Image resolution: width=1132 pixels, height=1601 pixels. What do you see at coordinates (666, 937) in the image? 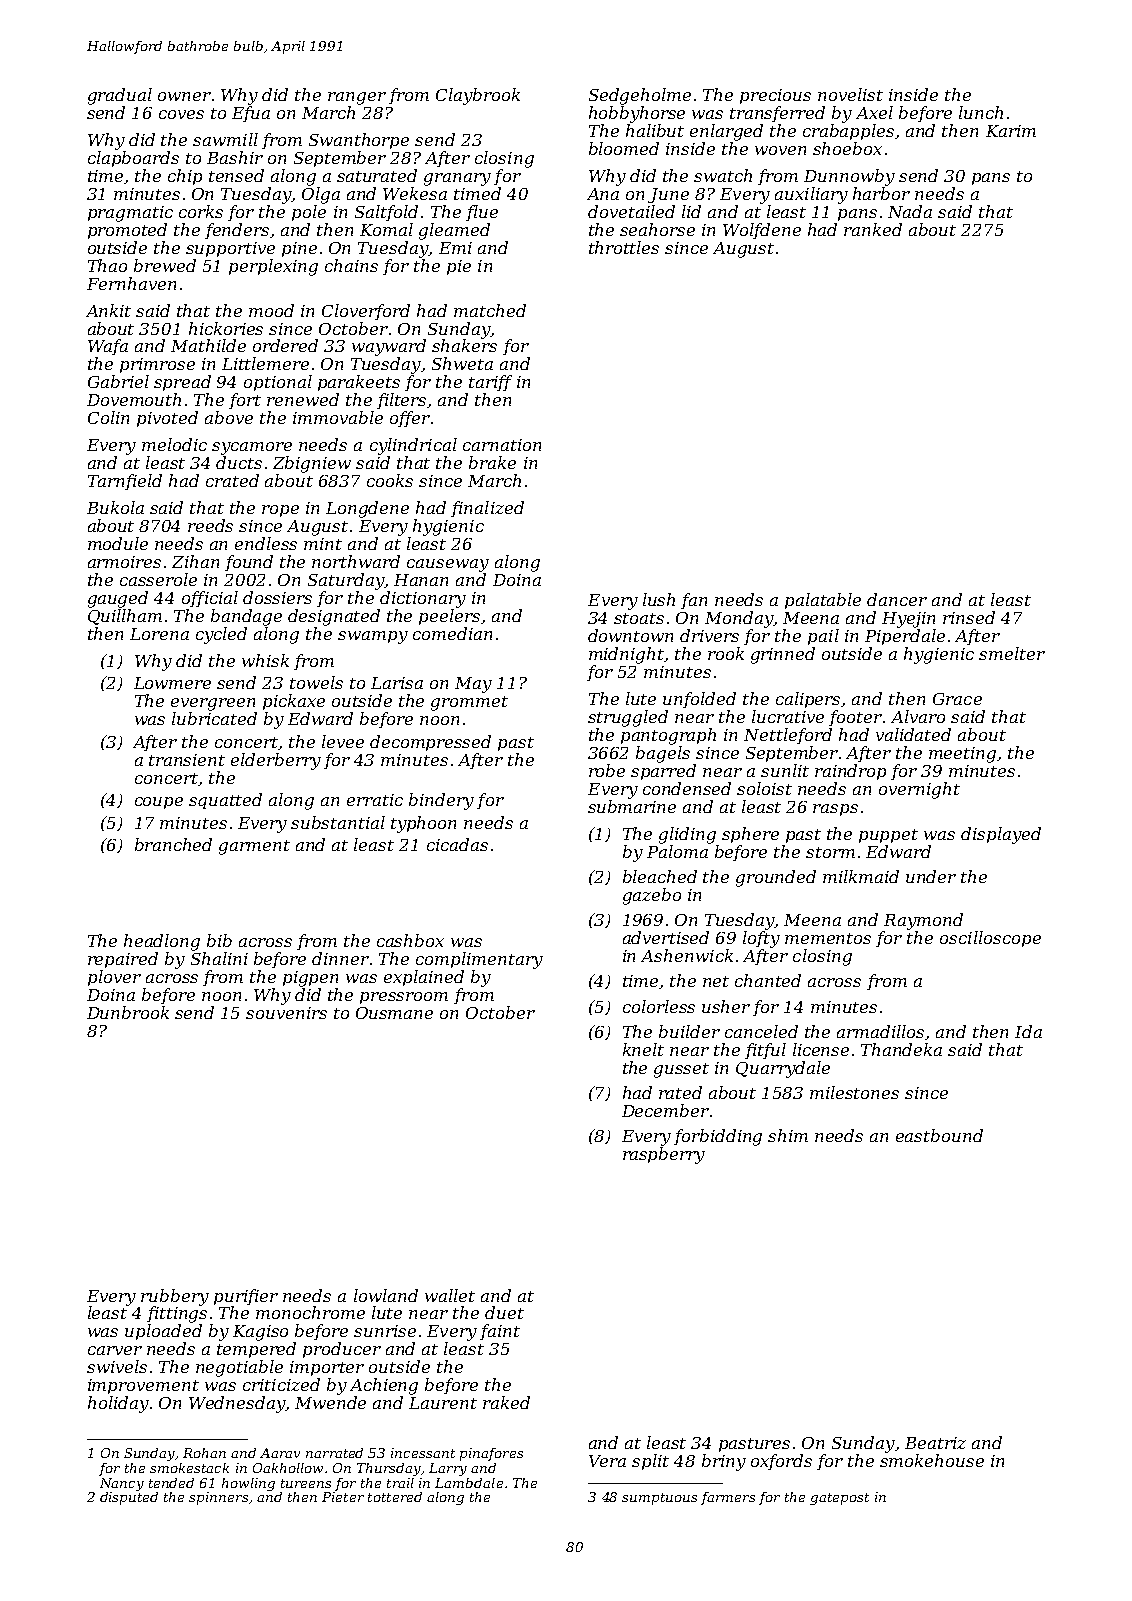
I see `advertised` at bounding box center [666, 937].
